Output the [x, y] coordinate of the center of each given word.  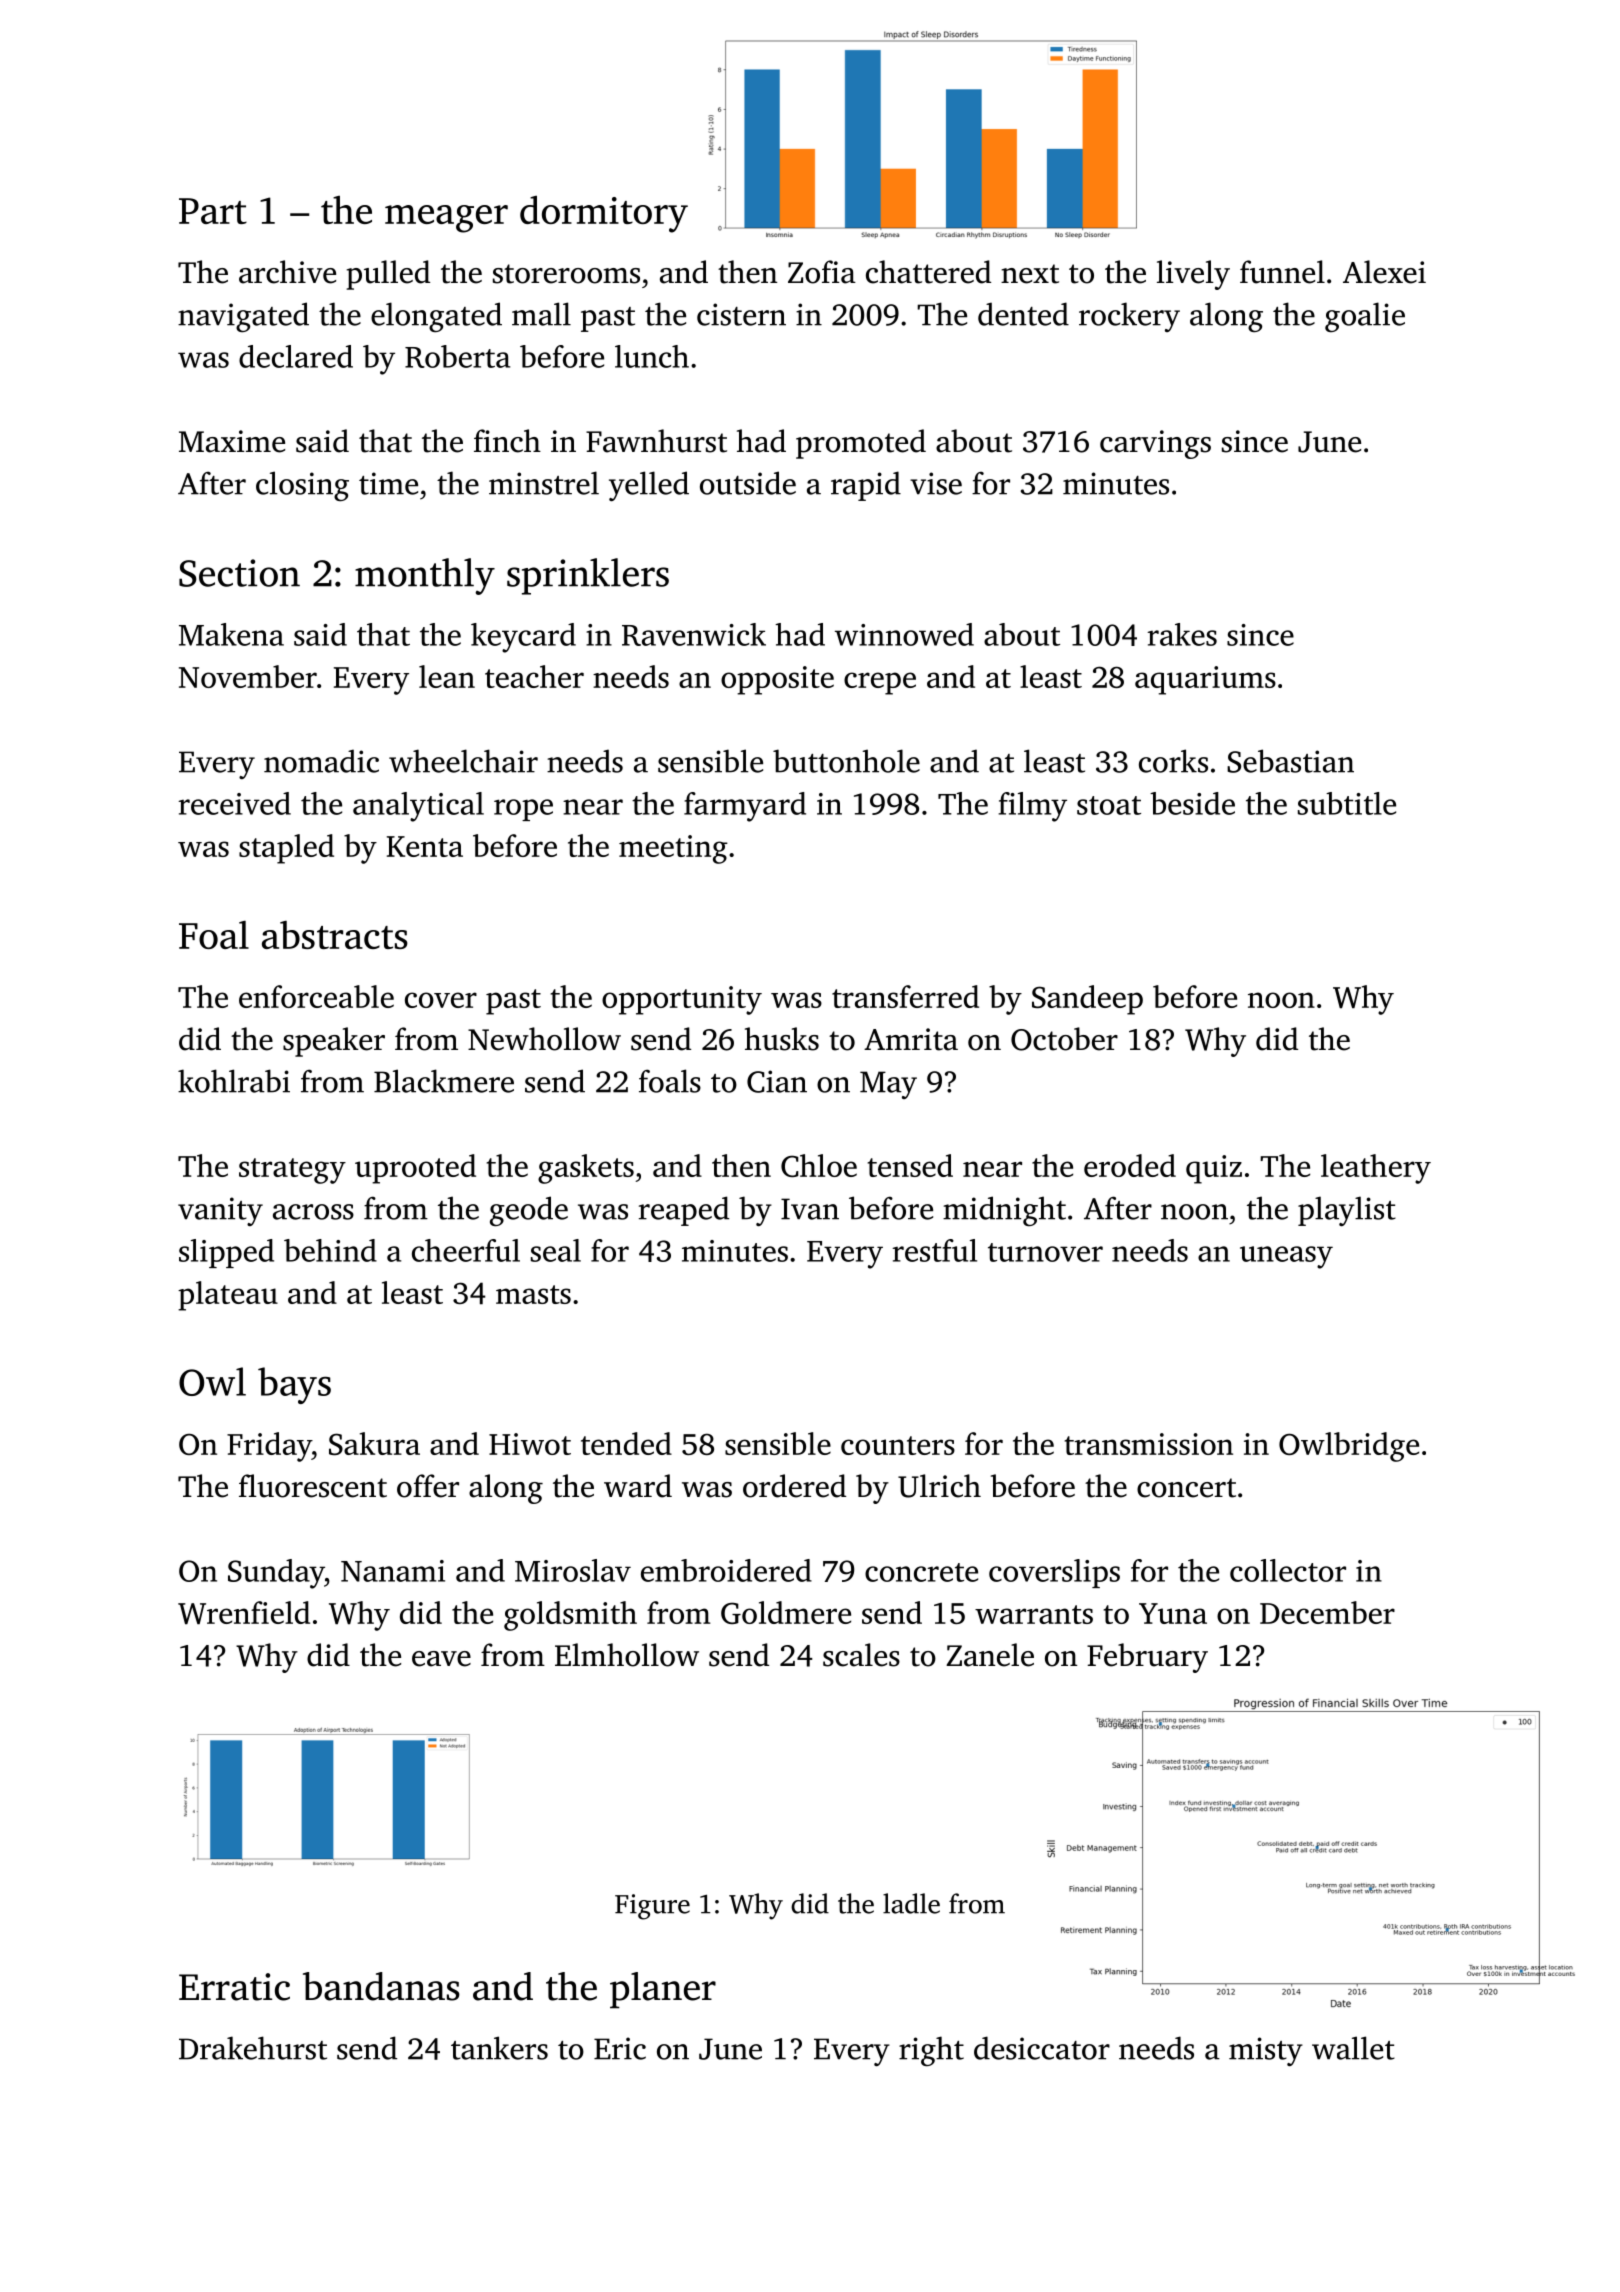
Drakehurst [253, 2048]
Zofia [822, 272]
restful [934, 1250]
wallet [1353, 2048]
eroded [1130, 1165]
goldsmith [570, 1616]
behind [330, 1250]
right [931, 2051]
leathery [1376, 1169]
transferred [905, 996]
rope [523, 810]
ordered [794, 1486]
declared [296, 356]
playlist [1347, 1211]
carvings [1155, 444]
